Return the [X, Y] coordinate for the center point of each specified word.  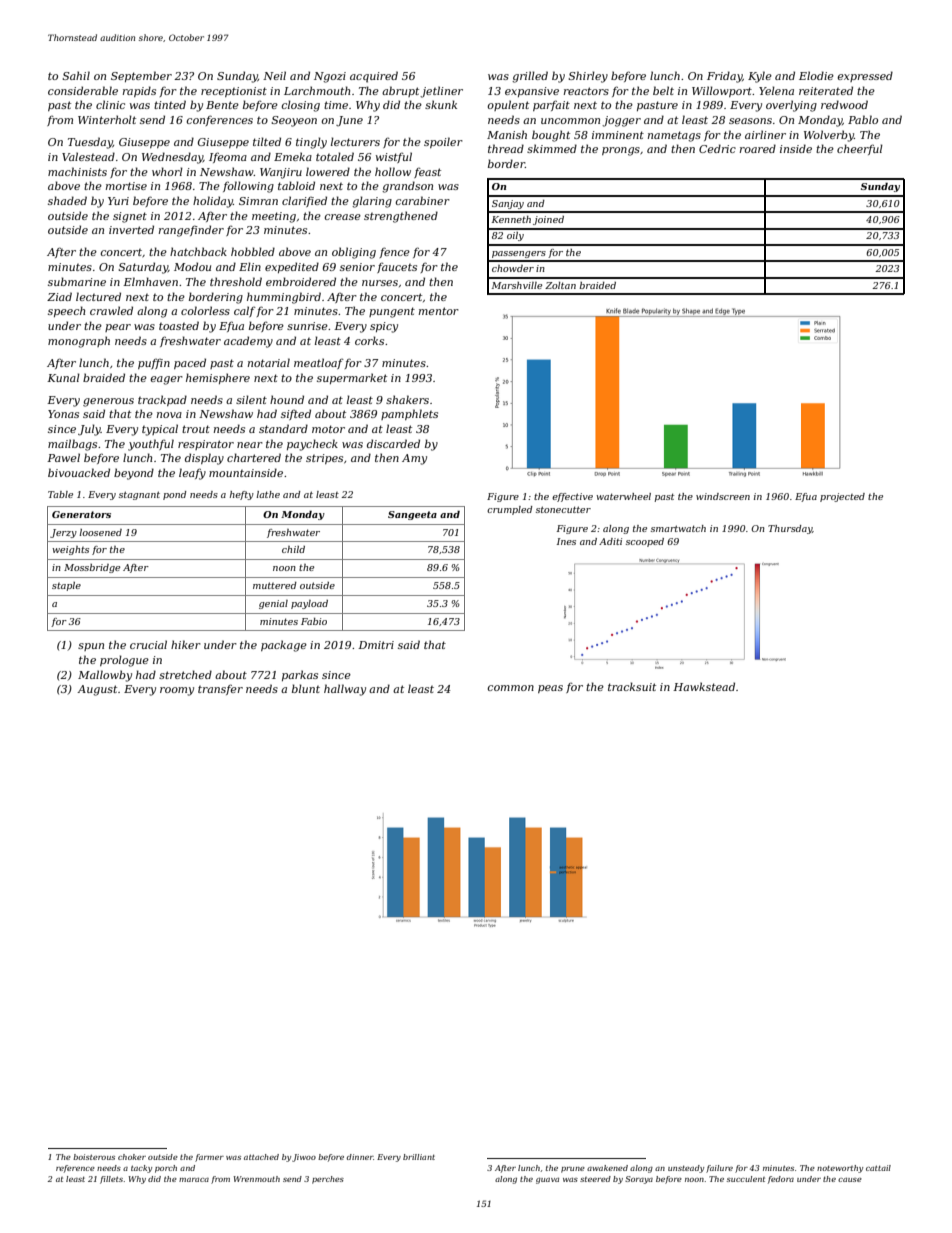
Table [60, 494]
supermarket [352, 378]
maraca [194, 1180]
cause [850, 1180]
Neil [274, 75]
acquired [374, 77]
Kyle [760, 77]
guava [547, 1181]
